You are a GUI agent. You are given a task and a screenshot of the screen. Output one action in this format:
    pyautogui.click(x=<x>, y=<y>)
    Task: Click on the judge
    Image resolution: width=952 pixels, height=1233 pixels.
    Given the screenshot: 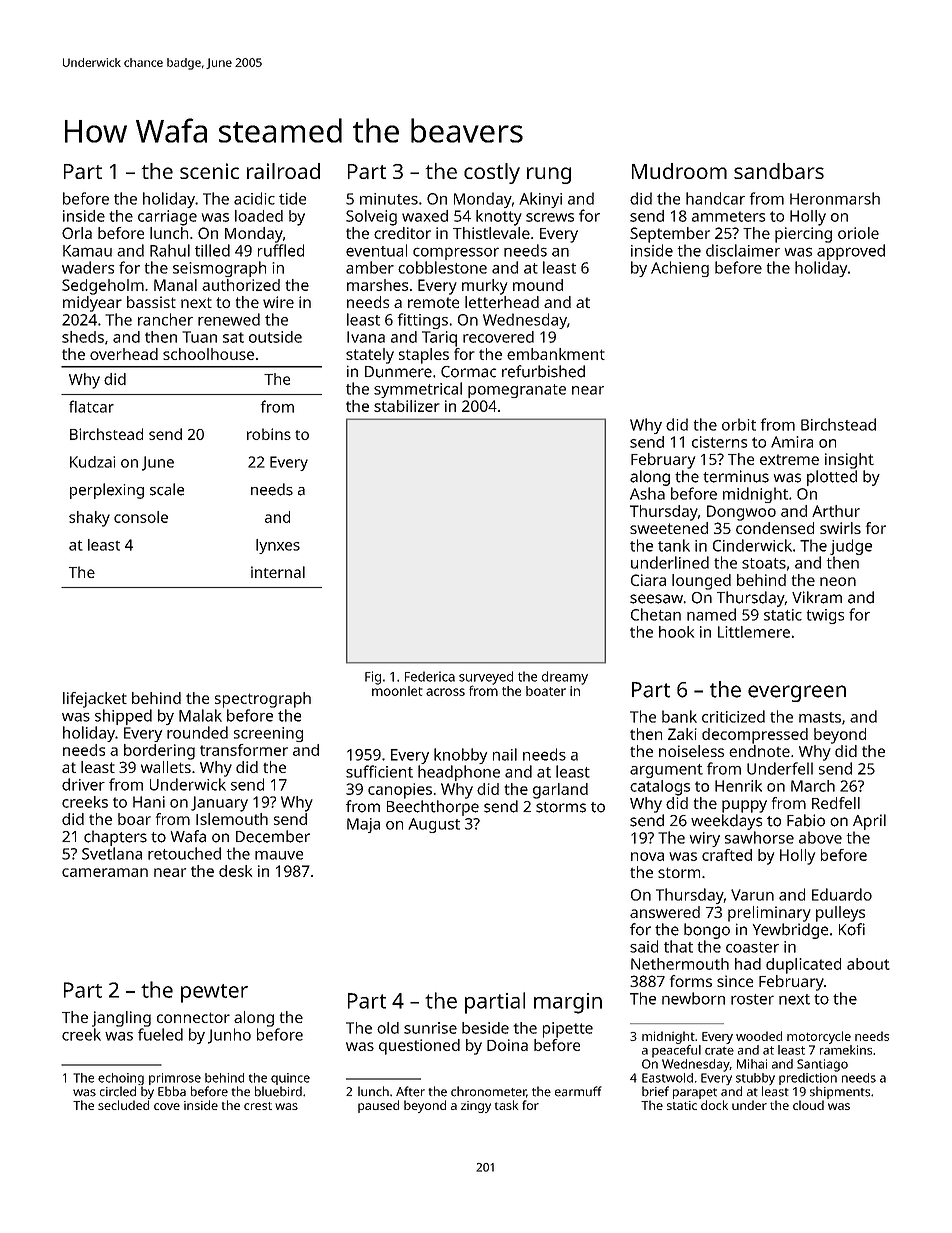 What is the action you would take?
    pyautogui.click(x=851, y=547)
